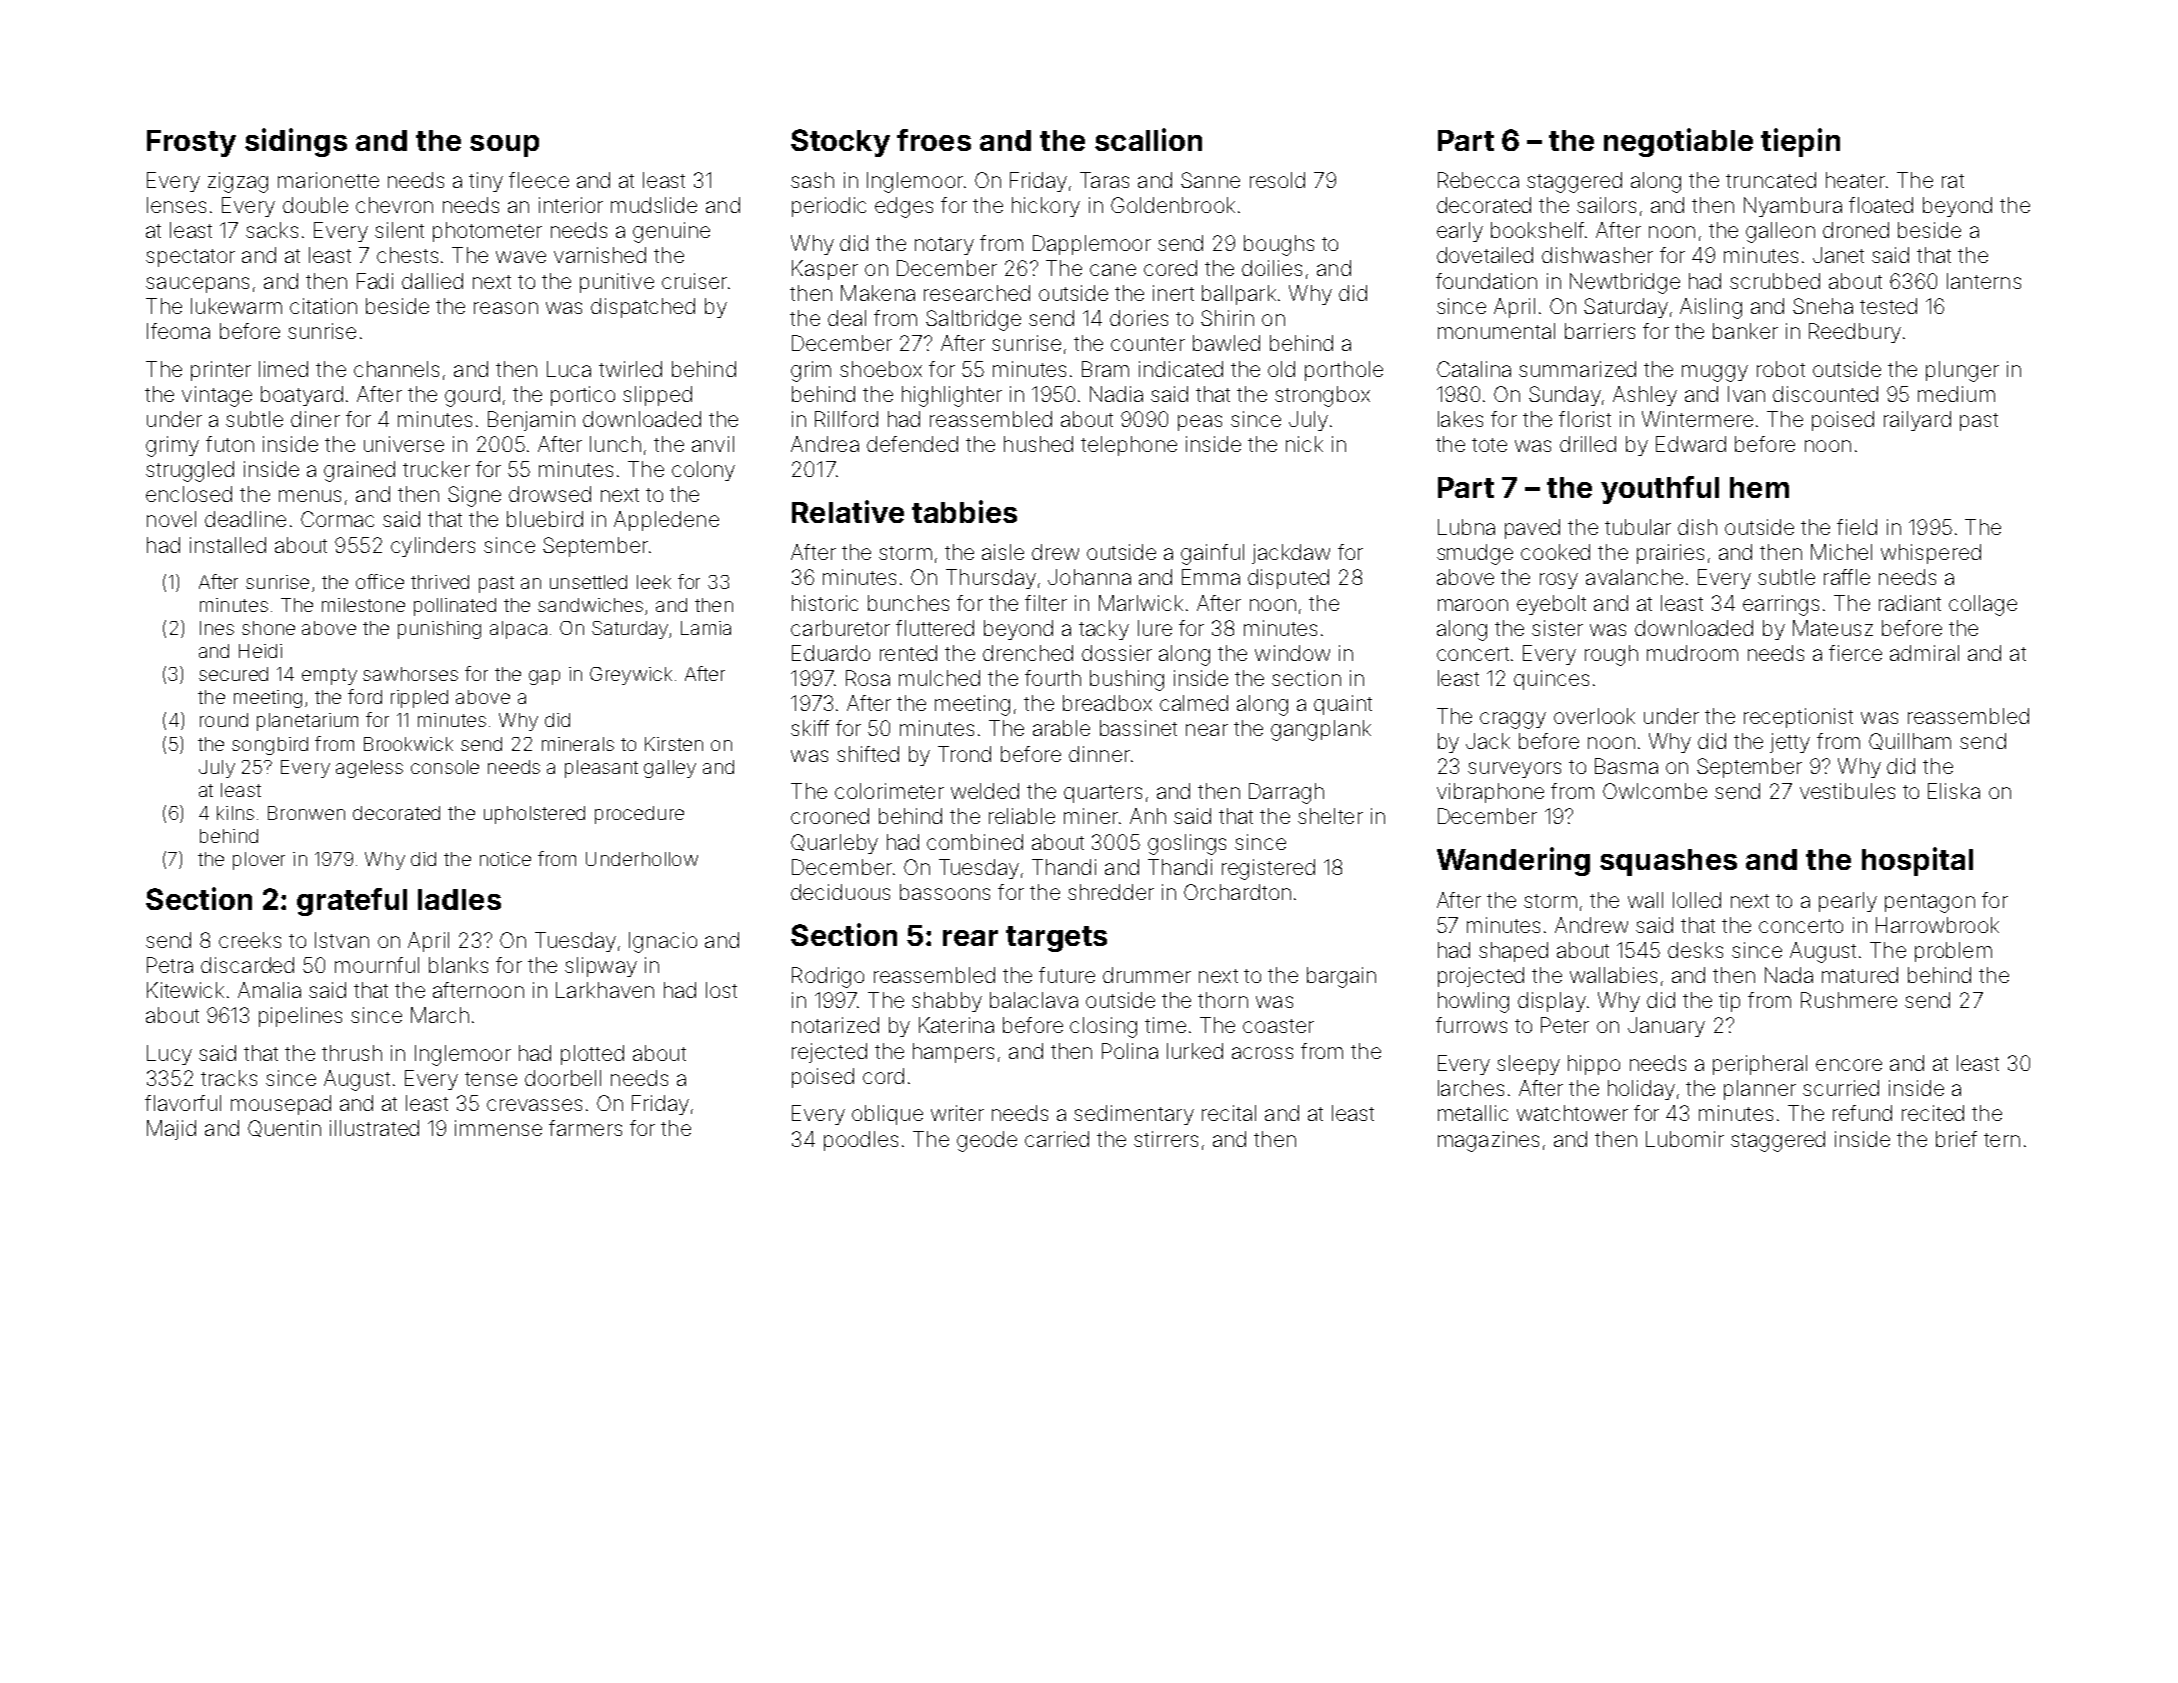 This screenshot has height=1683, width=2178. Describe the element at coordinates (1800, 142) in the screenshot. I see `tiepin` at that location.
